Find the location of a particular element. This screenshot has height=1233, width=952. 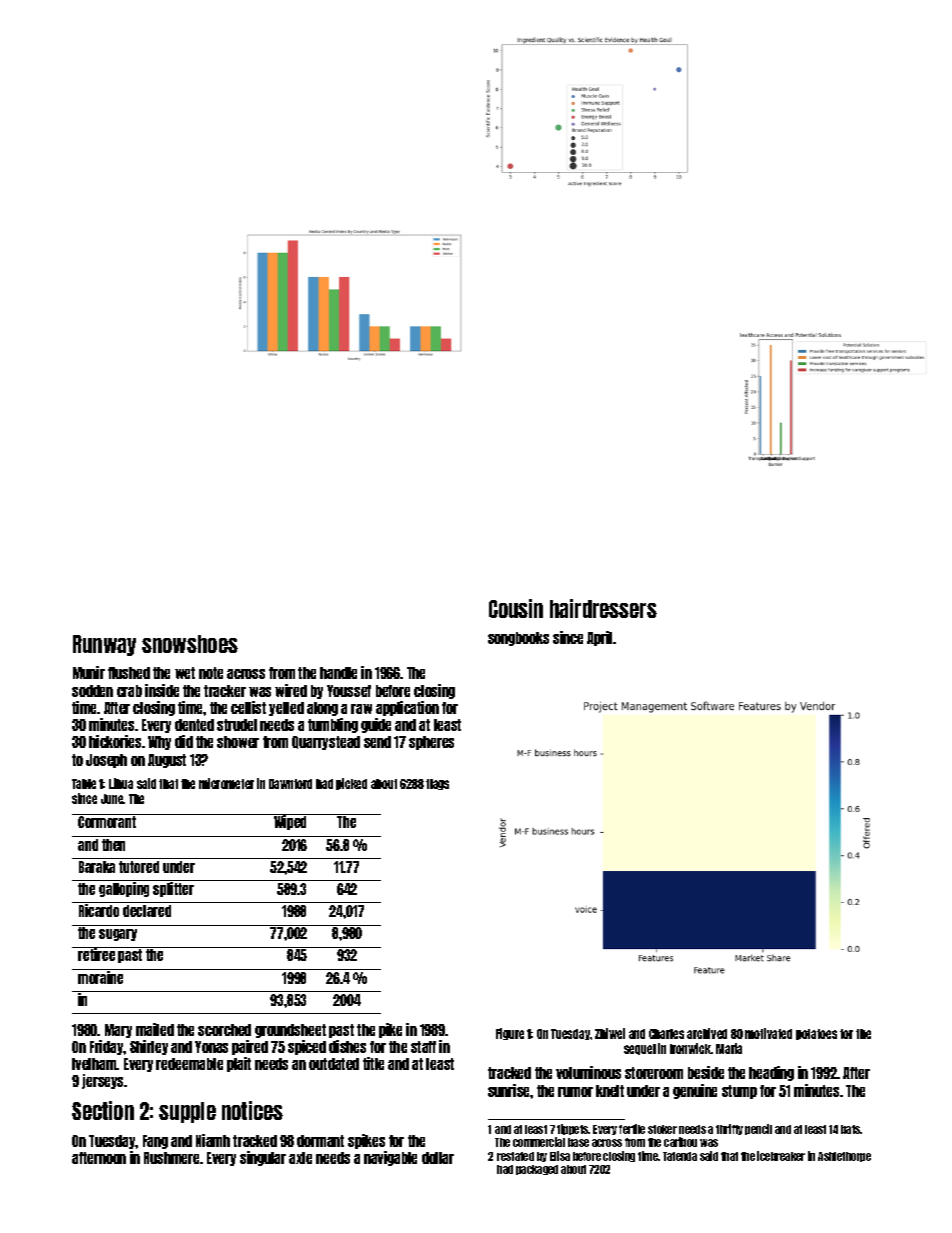

snowshoes is located at coordinates (190, 644).
